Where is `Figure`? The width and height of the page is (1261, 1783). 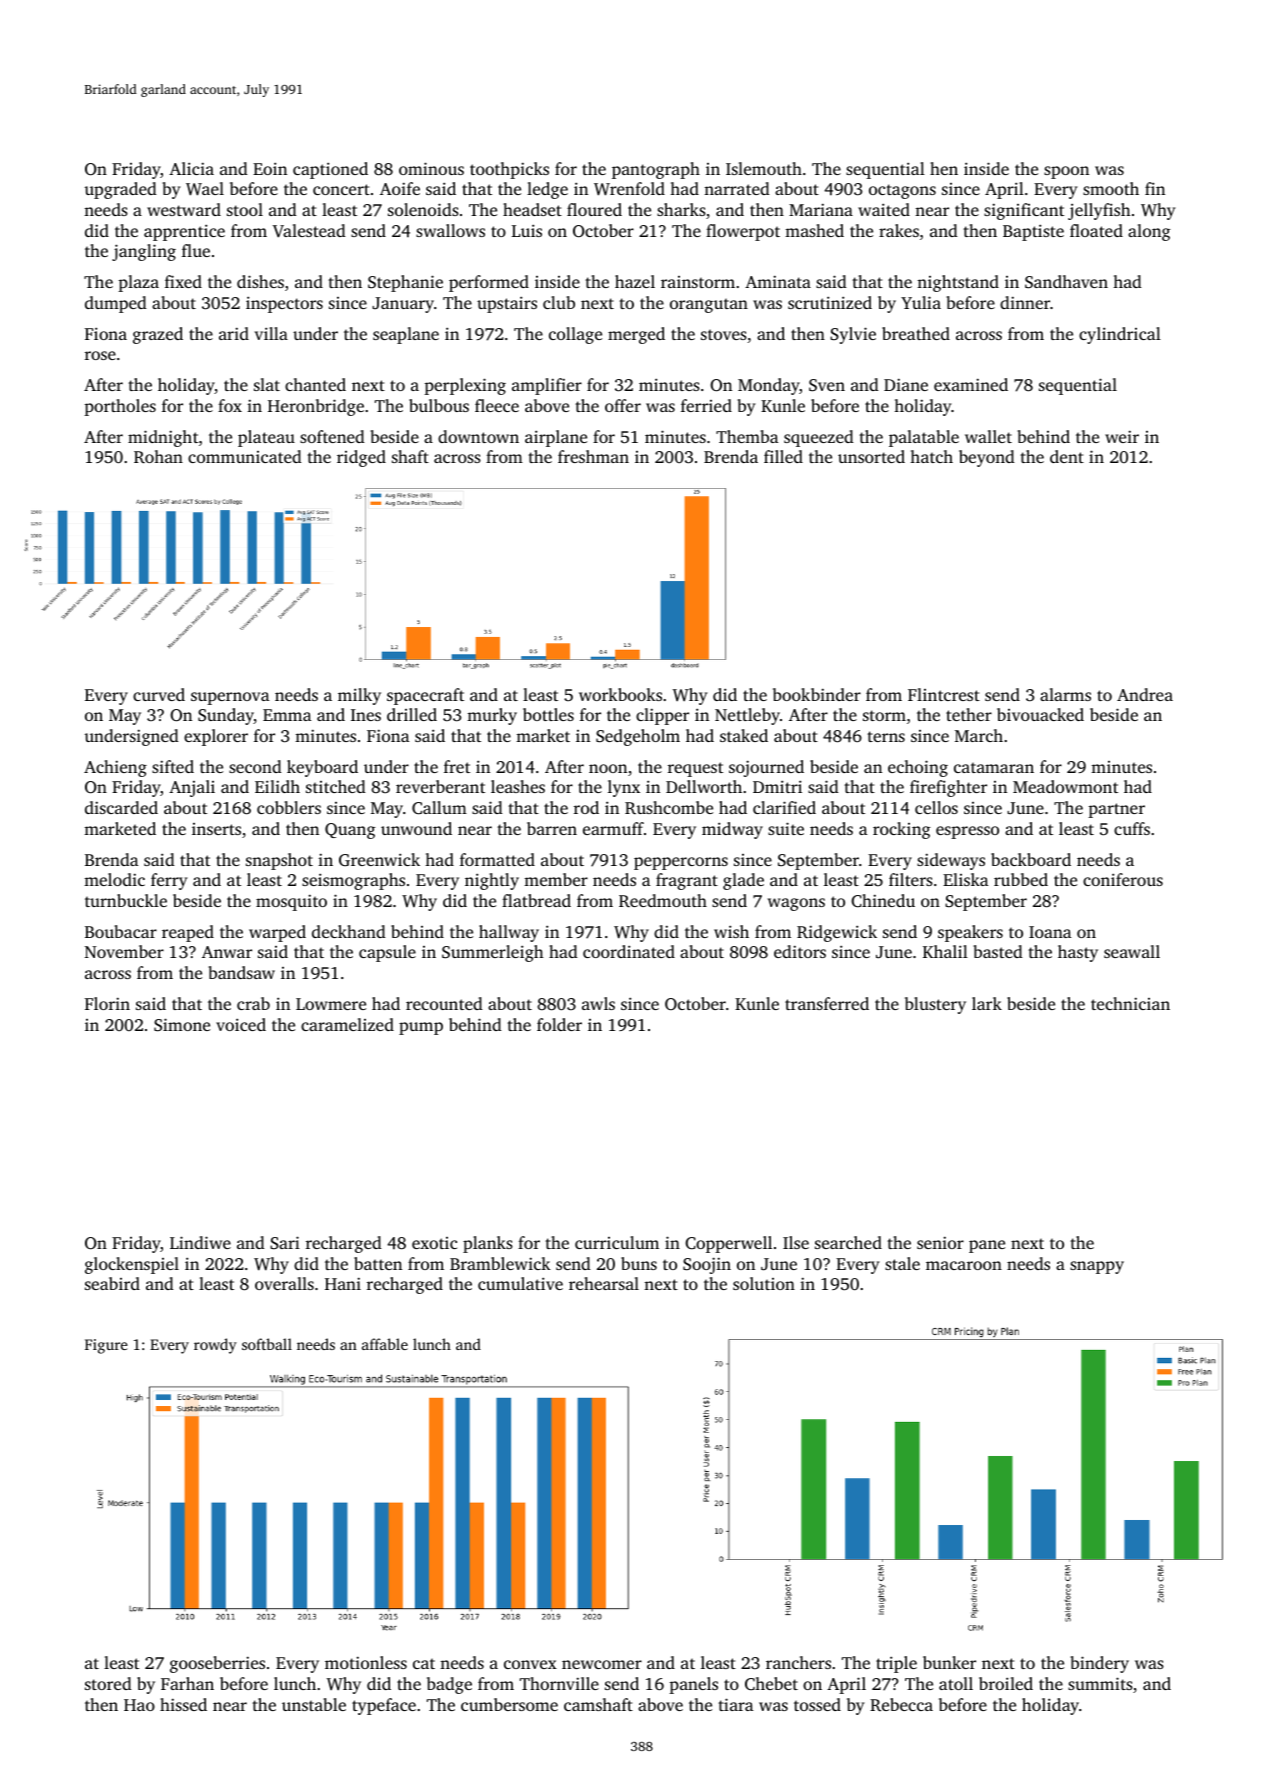
Figure is located at coordinates (106, 1346).
